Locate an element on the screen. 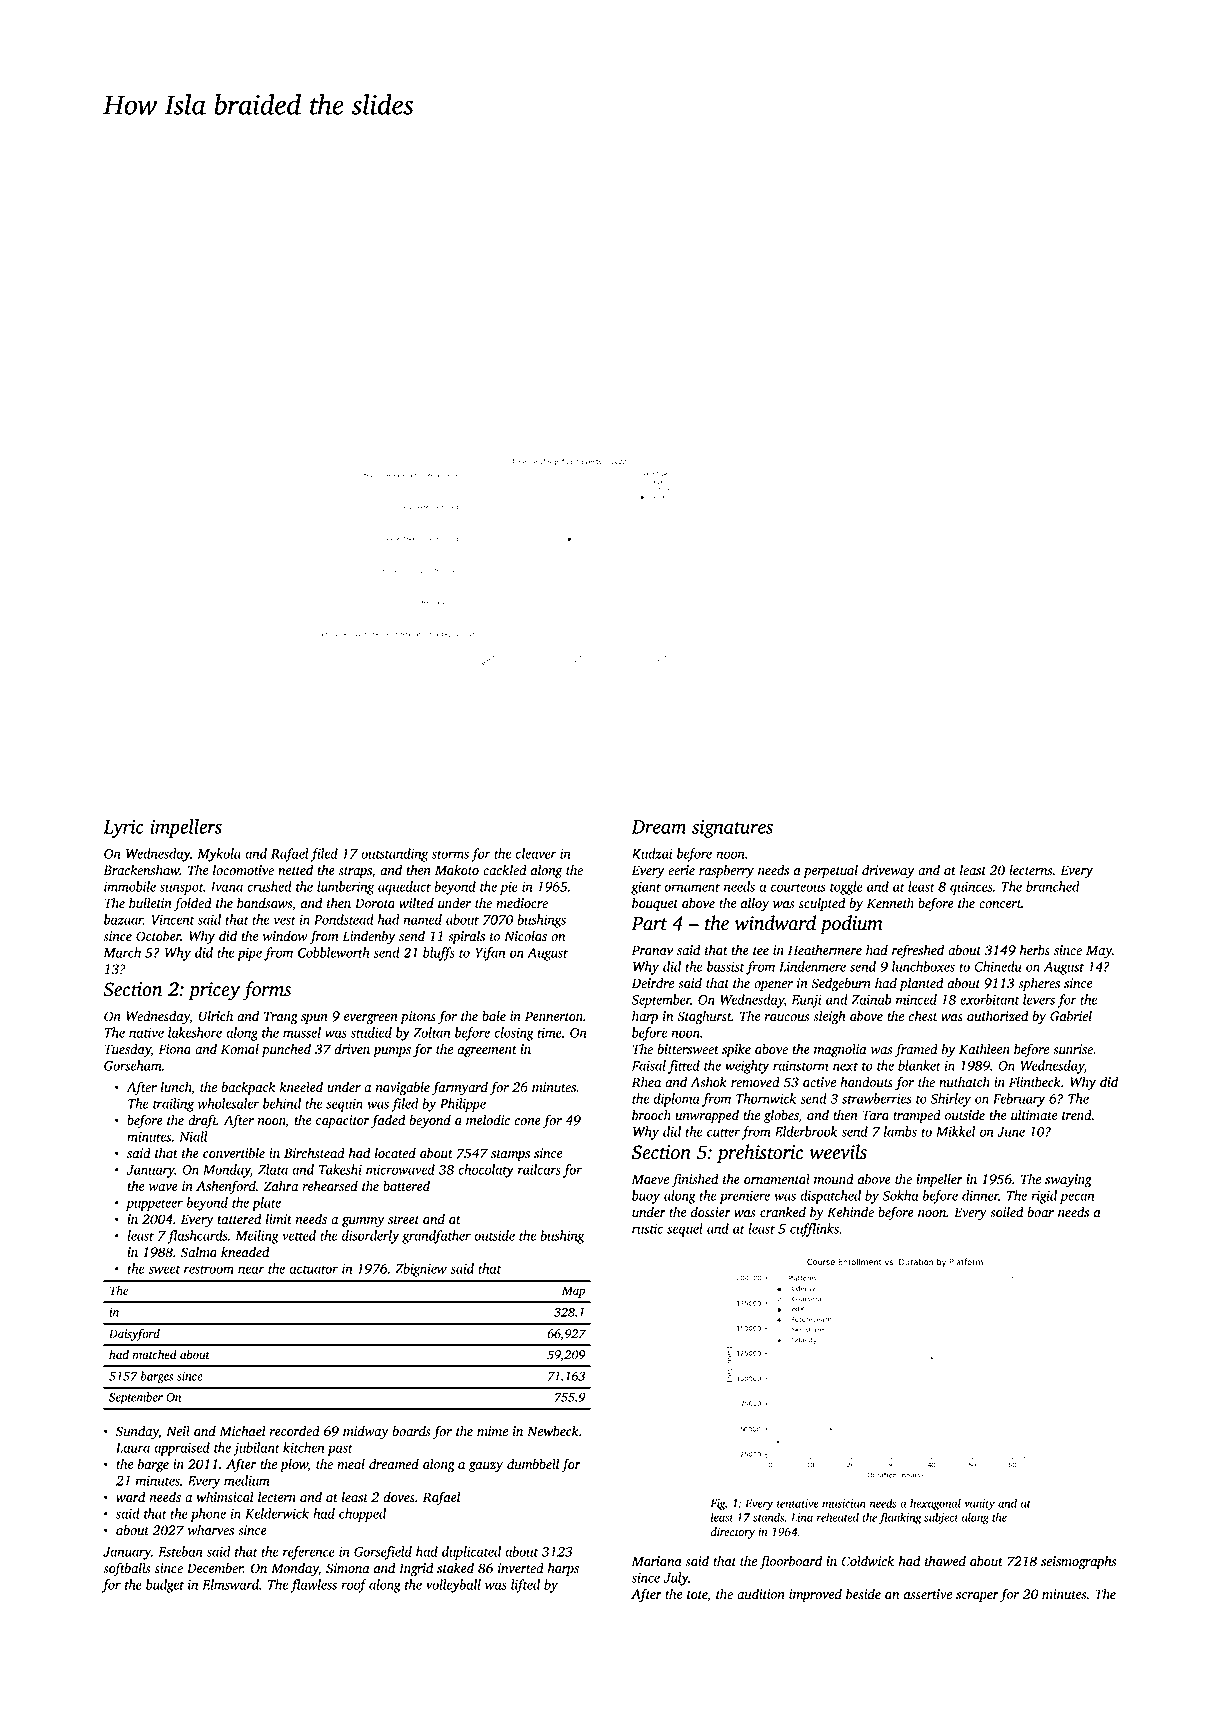 This screenshot has height=1730, width=1223. hexagonal is located at coordinates (935, 1504).
